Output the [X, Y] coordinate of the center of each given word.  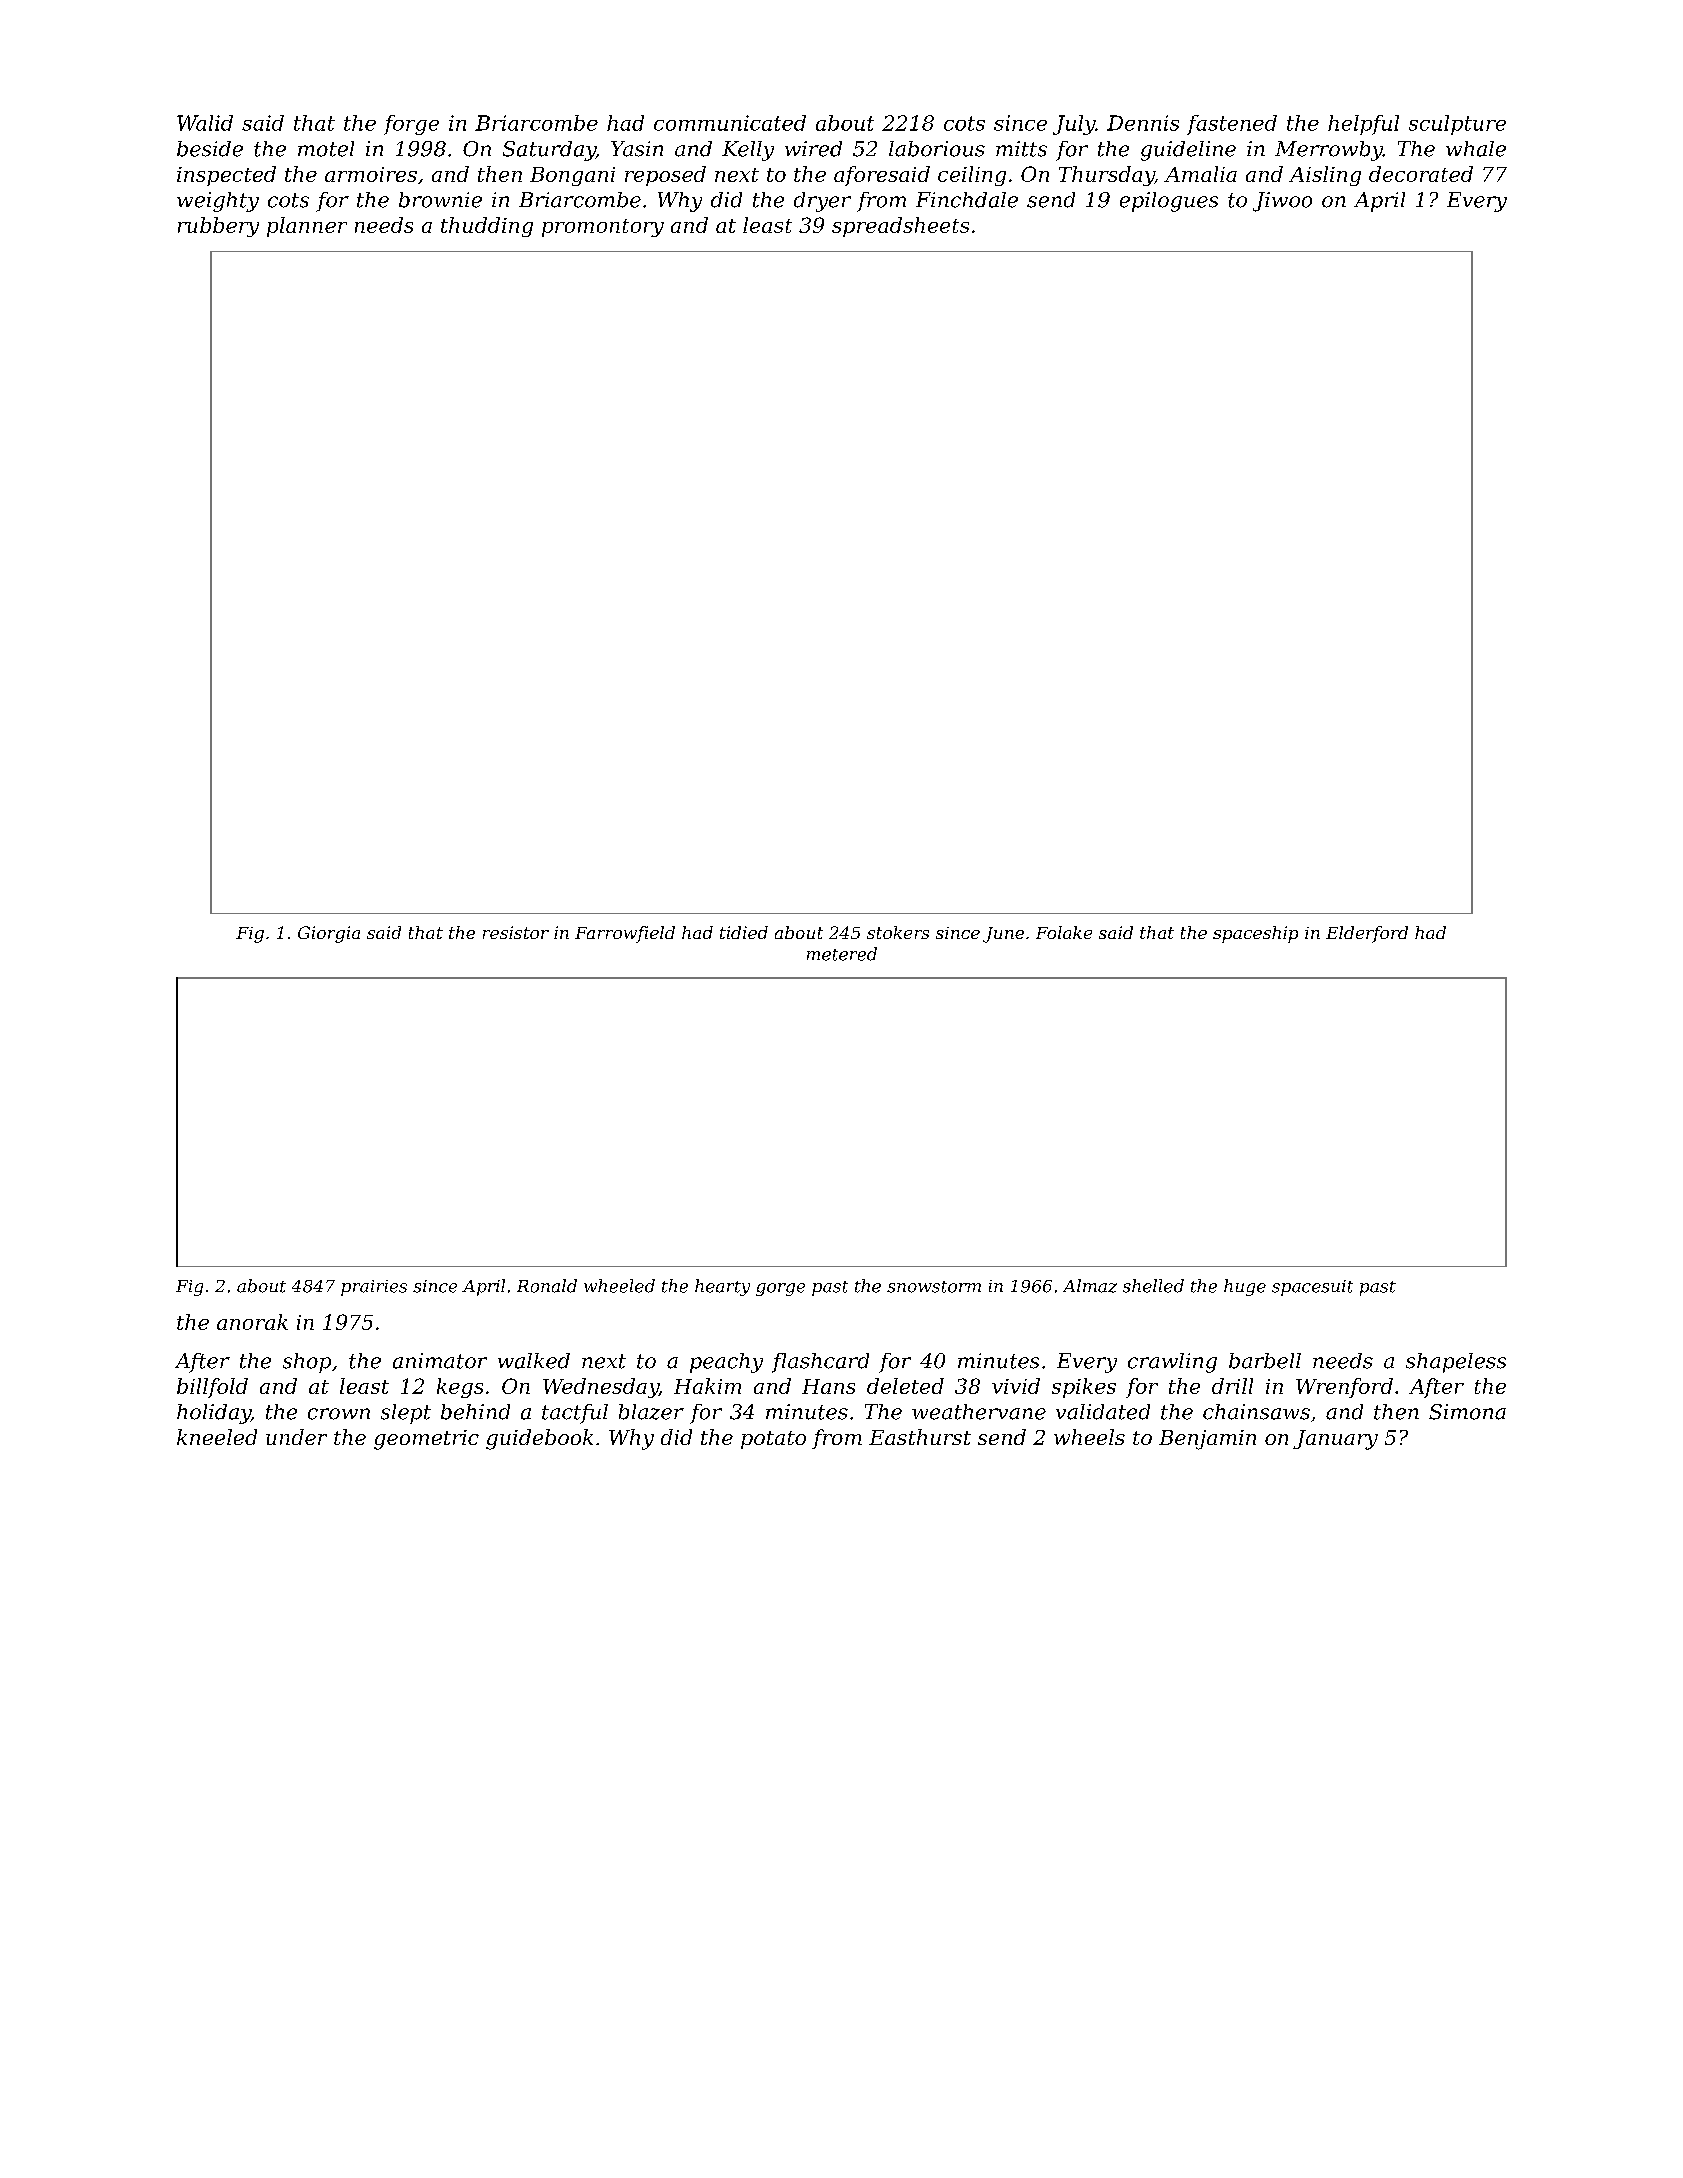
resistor [516, 932]
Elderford [1367, 934]
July [1074, 125]
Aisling [1325, 176]
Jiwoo [1282, 202]
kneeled [217, 1437]
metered [842, 954]
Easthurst [920, 1437]
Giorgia [329, 934]
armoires [371, 174]
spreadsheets [900, 227]
